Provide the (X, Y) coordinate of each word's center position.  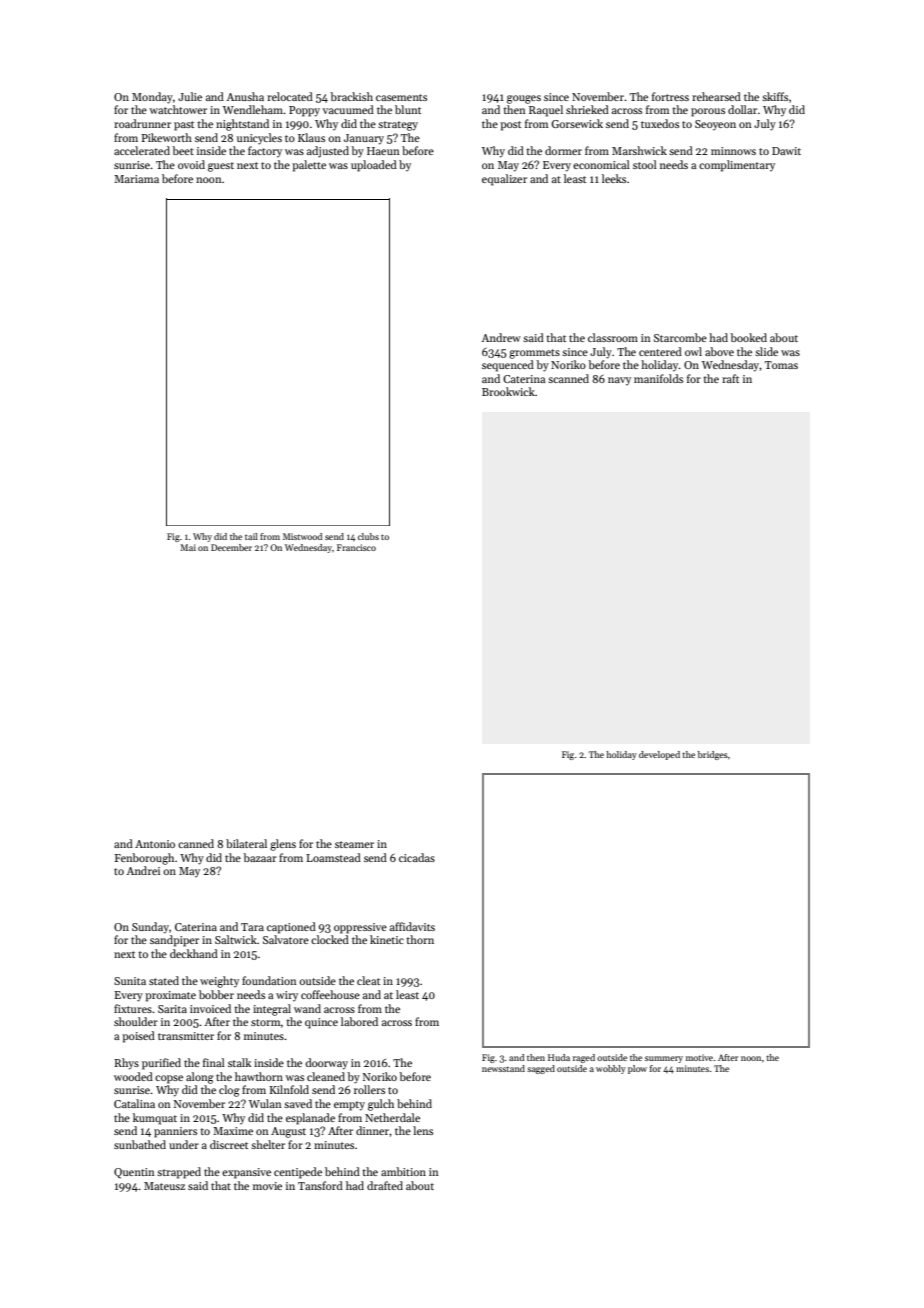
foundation (269, 980)
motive (699, 1057)
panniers (175, 1132)
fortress (670, 96)
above (719, 351)
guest (221, 167)
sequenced (508, 366)
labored (359, 1021)
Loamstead (333, 857)
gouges (524, 99)
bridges (713, 755)
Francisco (356, 547)
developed (659, 755)
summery (664, 1059)
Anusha (245, 96)
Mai (188, 547)
